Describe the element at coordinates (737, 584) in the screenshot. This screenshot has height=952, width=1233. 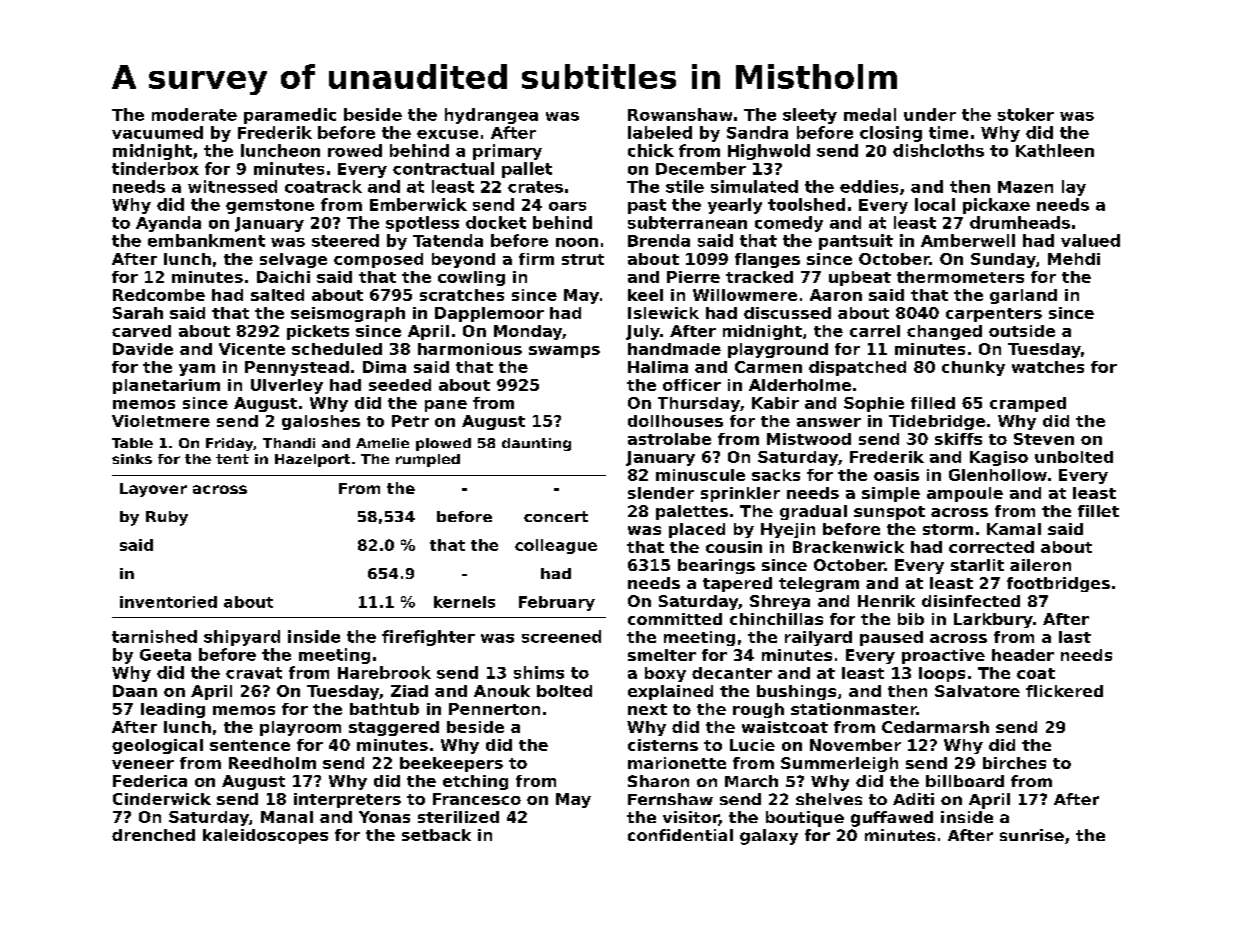
I see `tapered` at that location.
